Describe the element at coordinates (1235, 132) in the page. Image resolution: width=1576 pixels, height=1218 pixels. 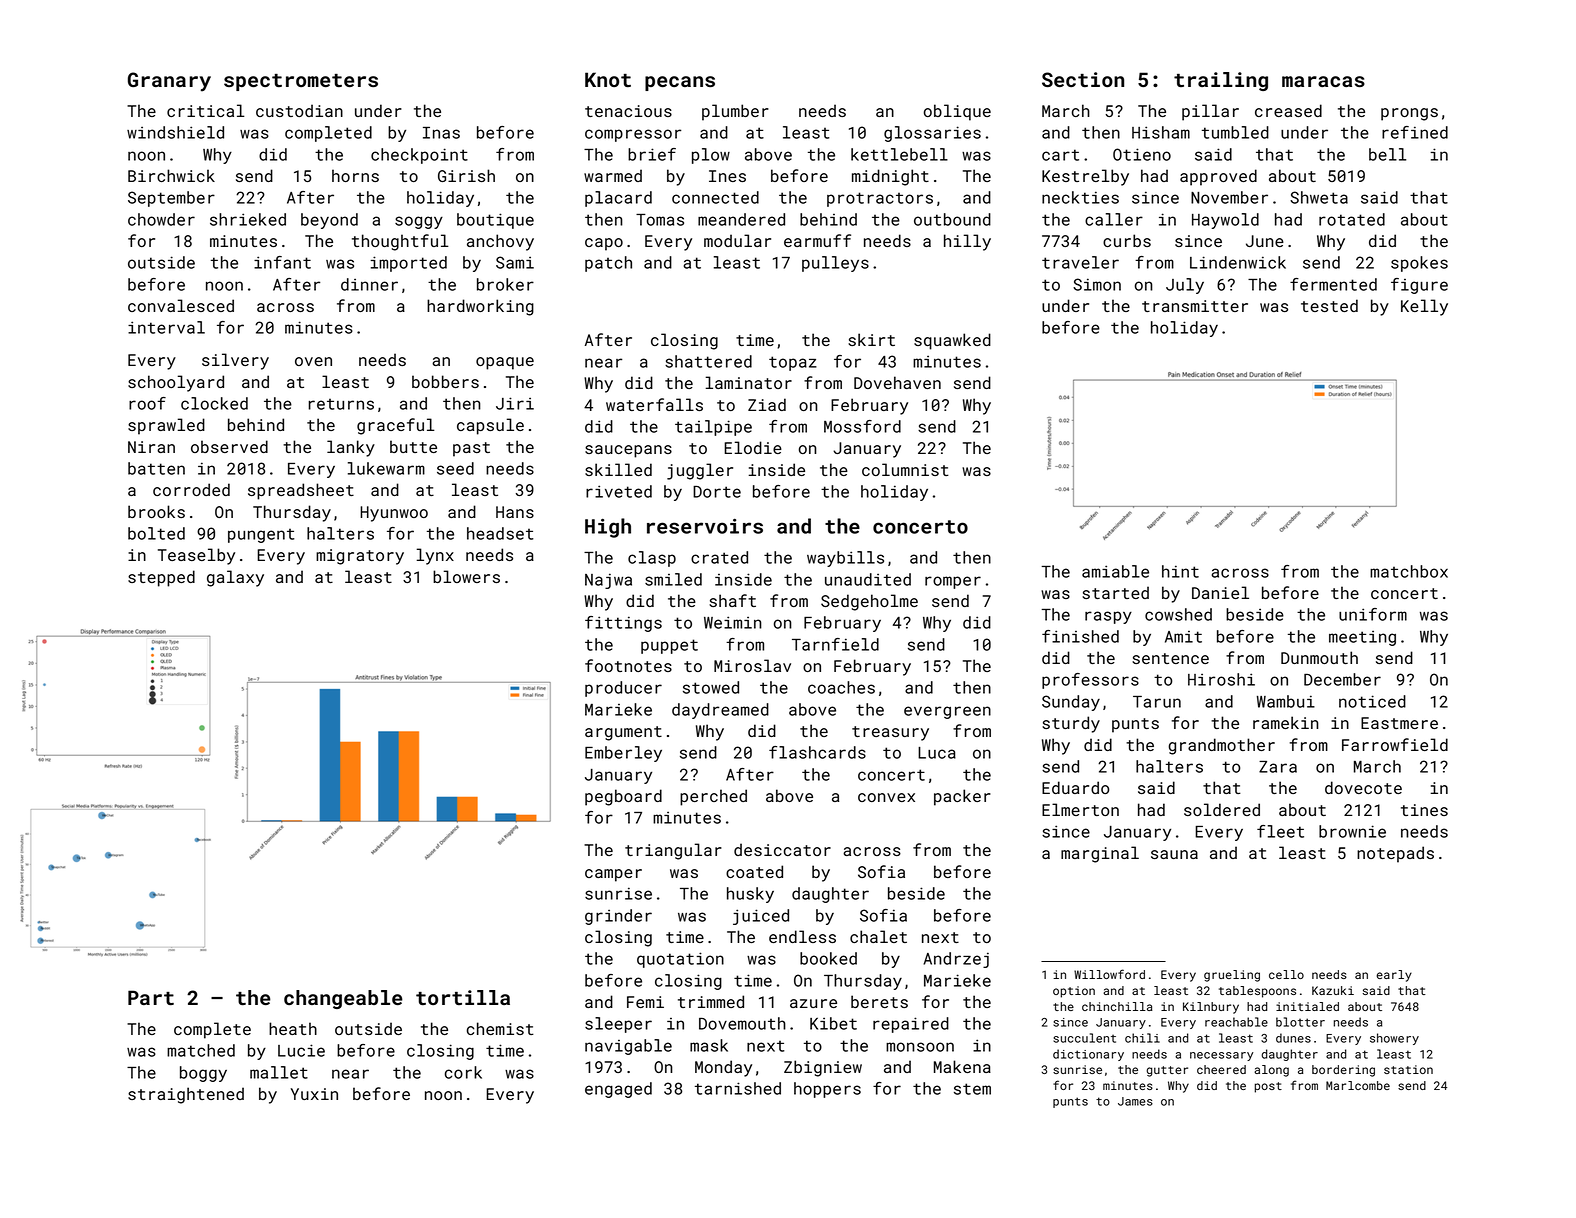
I see `tumbled` at that location.
